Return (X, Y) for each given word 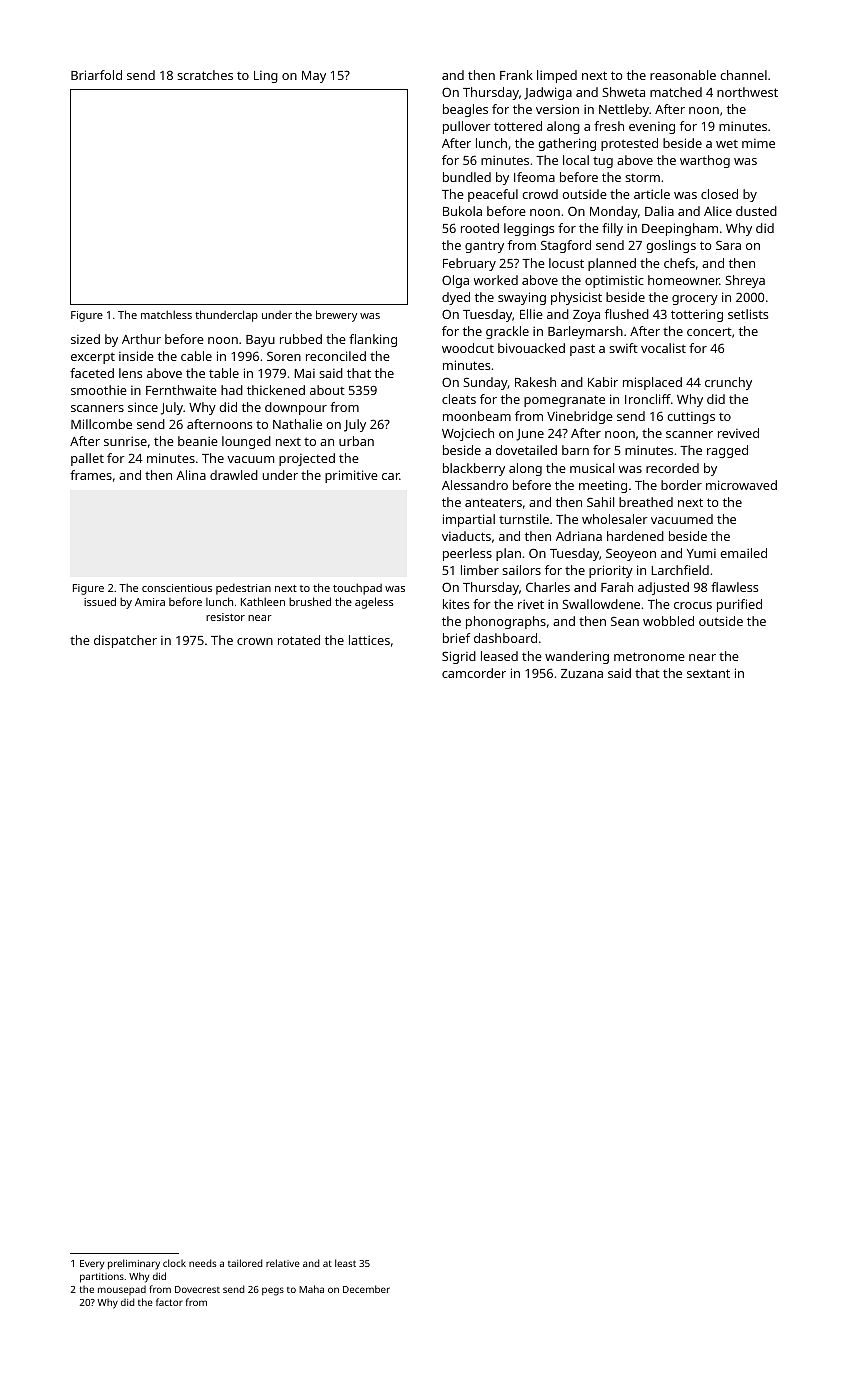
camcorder (474, 673)
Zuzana (582, 673)
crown (255, 641)
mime (758, 143)
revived (738, 433)
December (366, 1289)
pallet (87, 459)
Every (92, 1265)
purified (739, 605)
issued (100, 601)
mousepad (122, 1290)
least (345, 1263)
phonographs (506, 622)
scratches (205, 75)
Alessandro (475, 485)
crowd (540, 194)
